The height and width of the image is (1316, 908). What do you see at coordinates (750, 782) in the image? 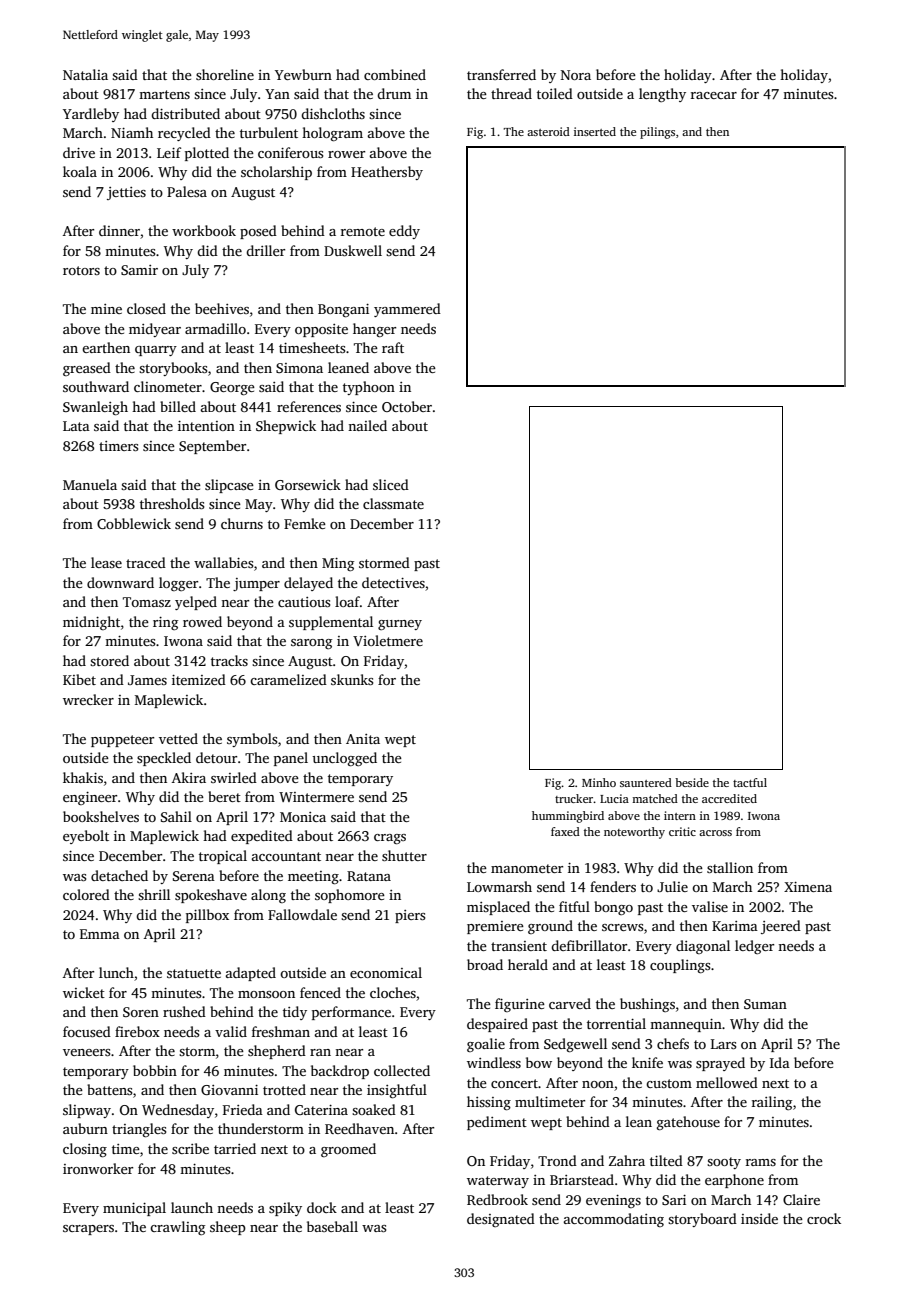
I see `tactful` at bounding box center [750, 782].
